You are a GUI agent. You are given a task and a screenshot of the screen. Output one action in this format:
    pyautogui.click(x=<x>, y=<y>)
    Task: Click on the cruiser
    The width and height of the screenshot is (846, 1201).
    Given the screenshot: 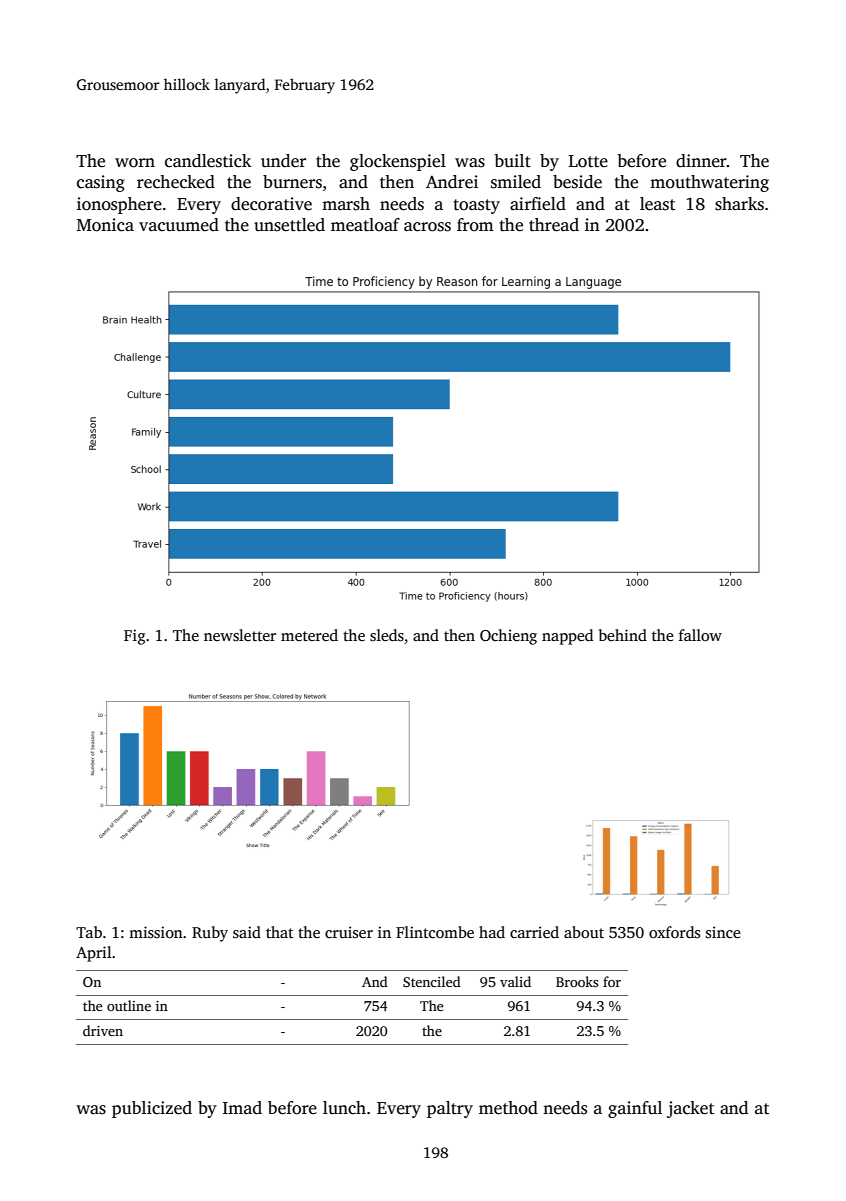 What is the action you would take?
    pyautogui.click(x=349, y=932)
